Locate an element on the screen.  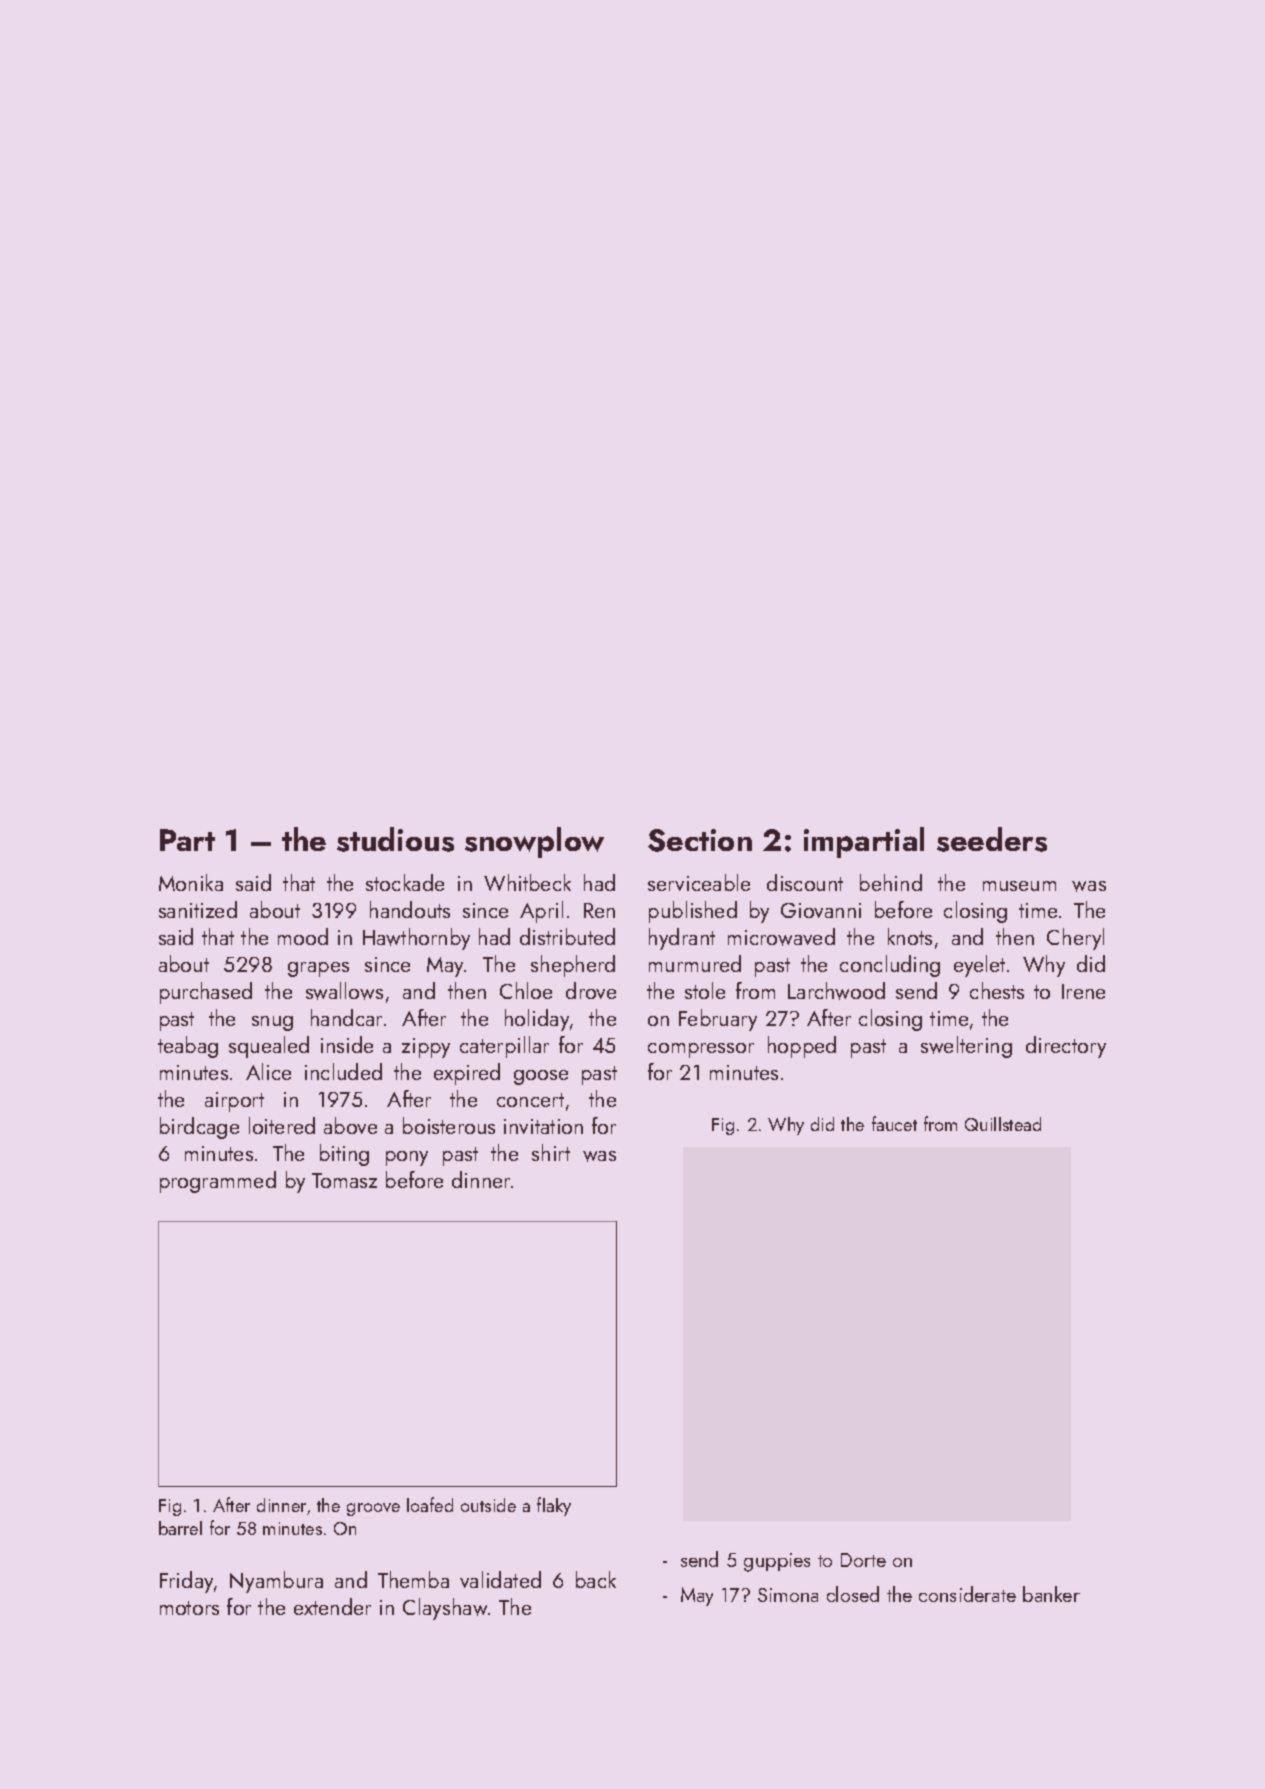
flaky is located at coordinates (554, 1506).
